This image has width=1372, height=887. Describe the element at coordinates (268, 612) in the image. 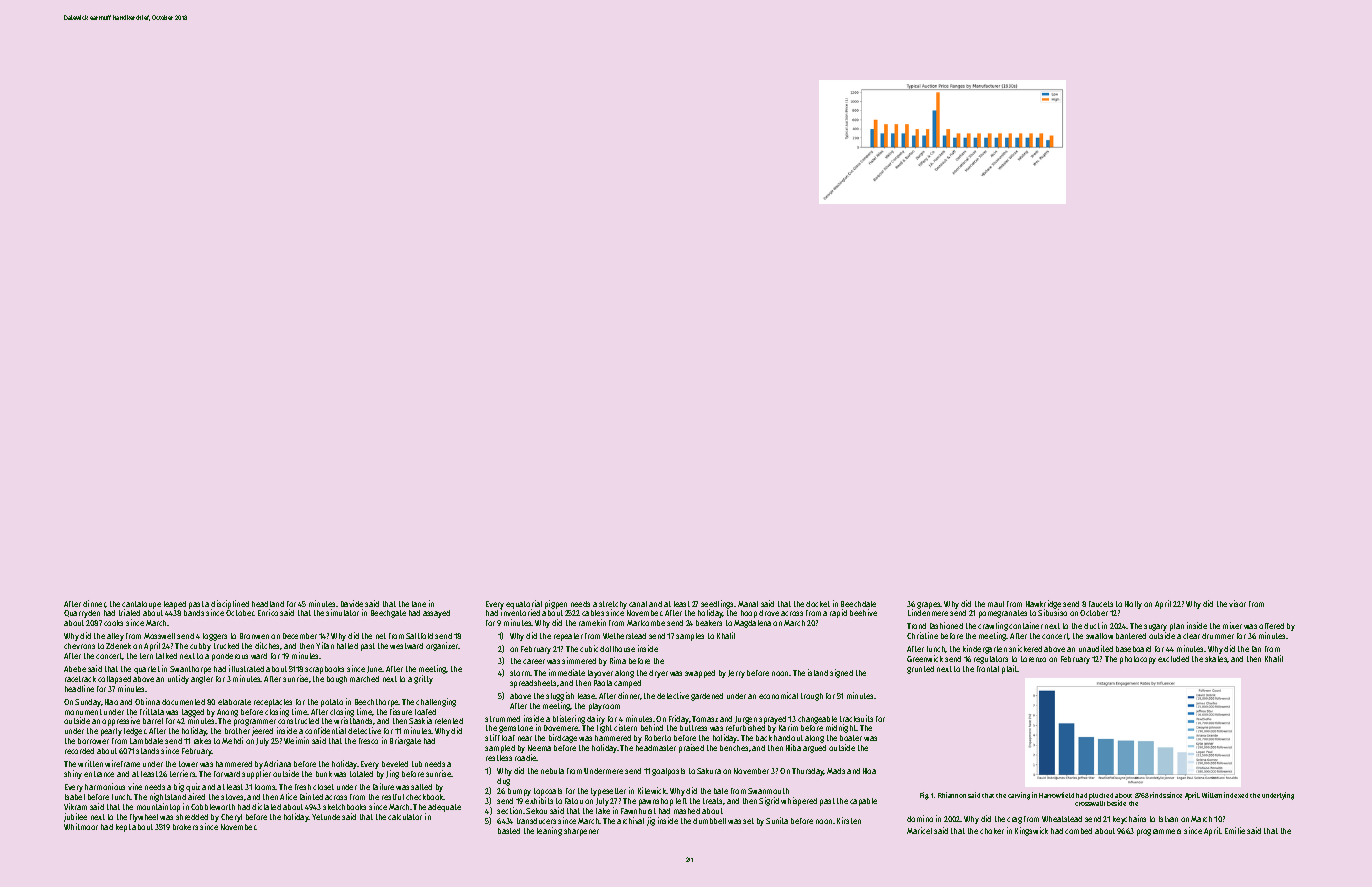

I see `Enrico` at that location.
